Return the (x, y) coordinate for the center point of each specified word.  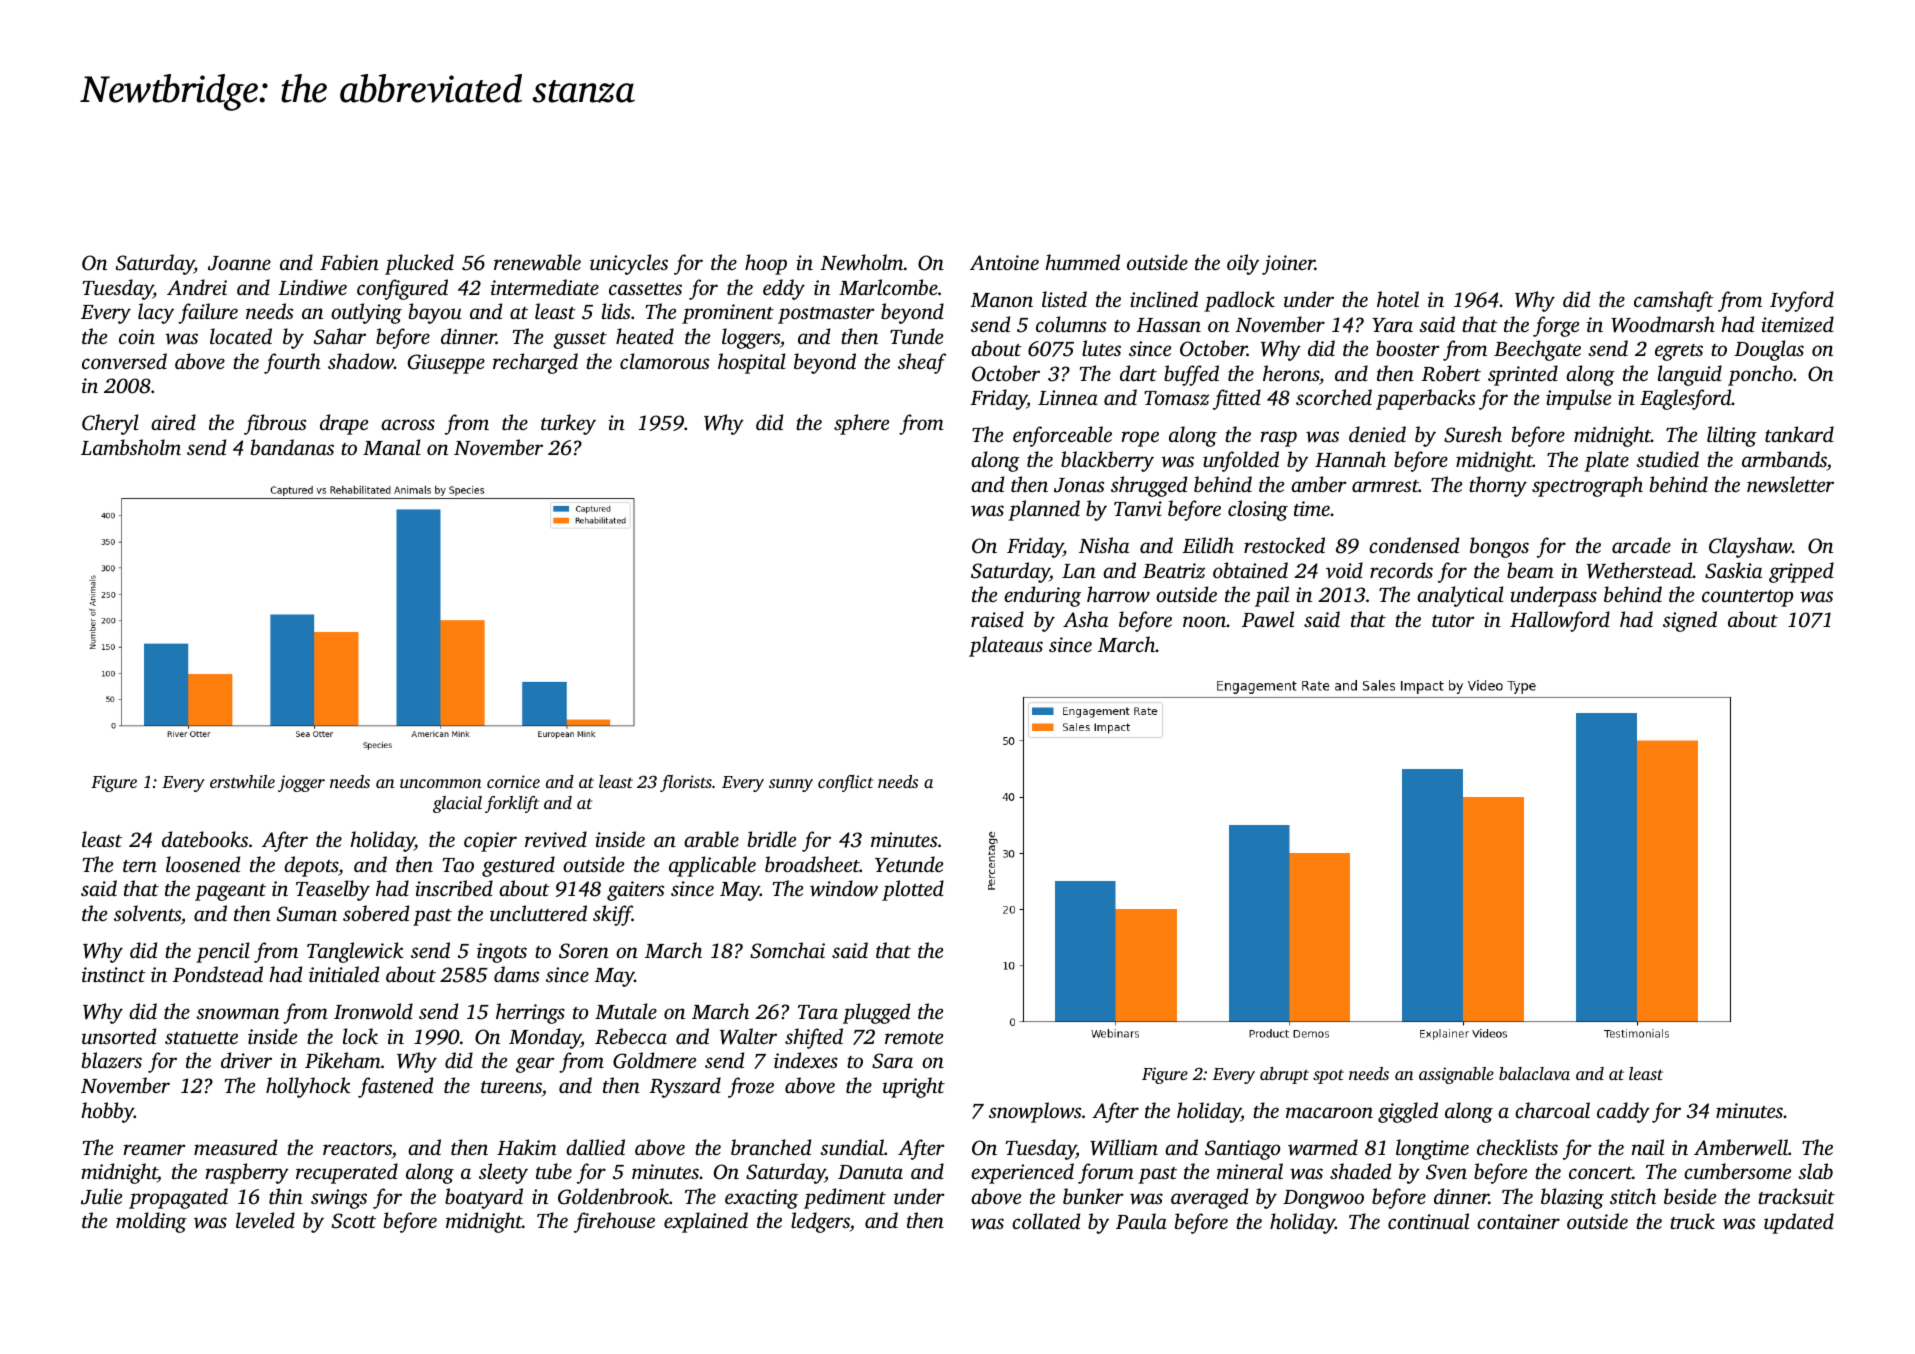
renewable (537, 262)
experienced (1022, 1173)
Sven (1446, 1172)
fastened (395, 1087)
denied (1377, 434)
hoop (766, 264)
